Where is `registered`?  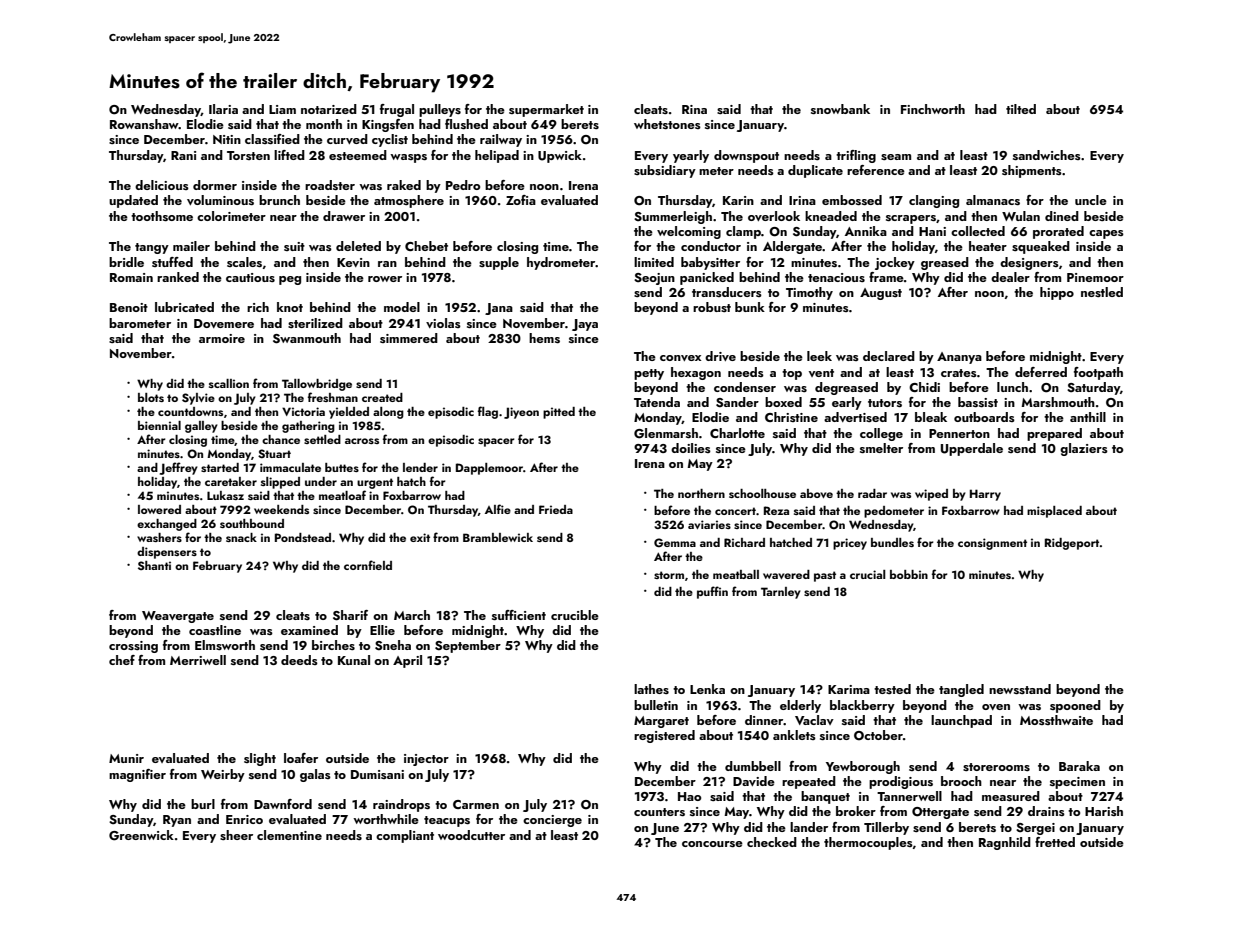
registered is located at coordinates (664, 736).
